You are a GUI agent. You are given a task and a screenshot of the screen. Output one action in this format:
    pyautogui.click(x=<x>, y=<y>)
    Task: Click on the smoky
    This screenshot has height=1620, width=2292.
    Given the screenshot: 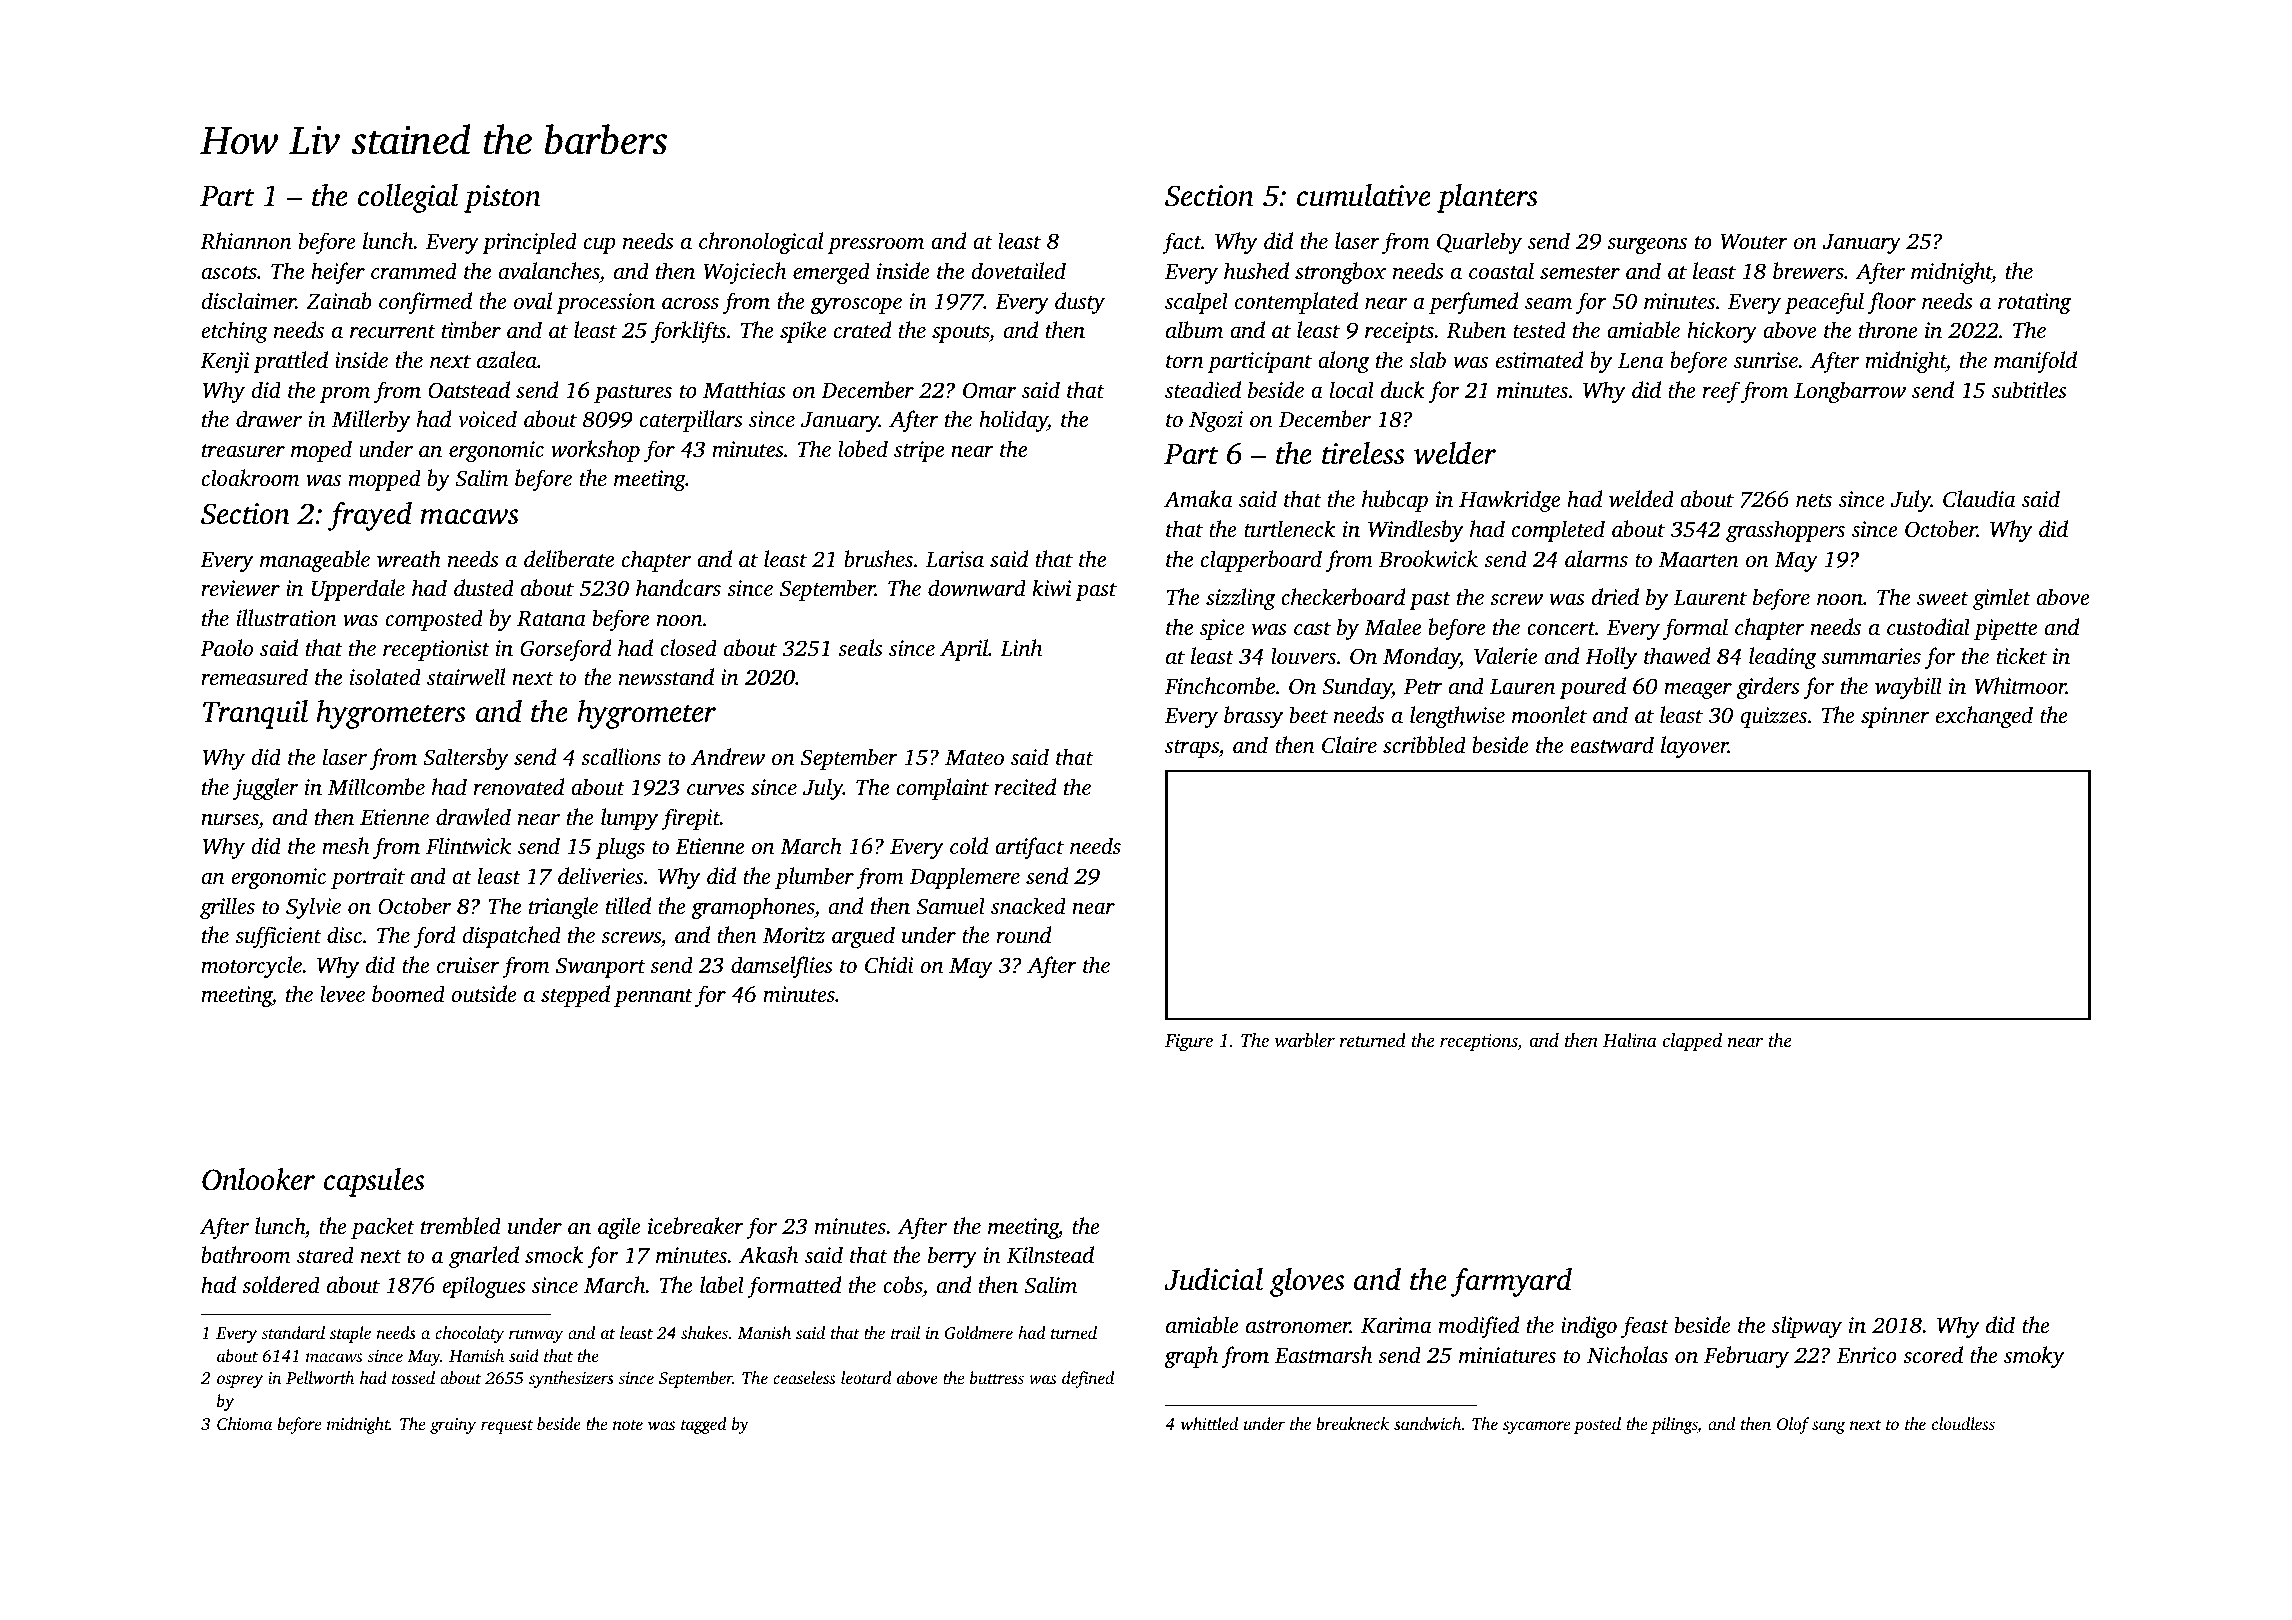 What is the action you would take?
    pyautogui.click(x=2034, y=1357)
